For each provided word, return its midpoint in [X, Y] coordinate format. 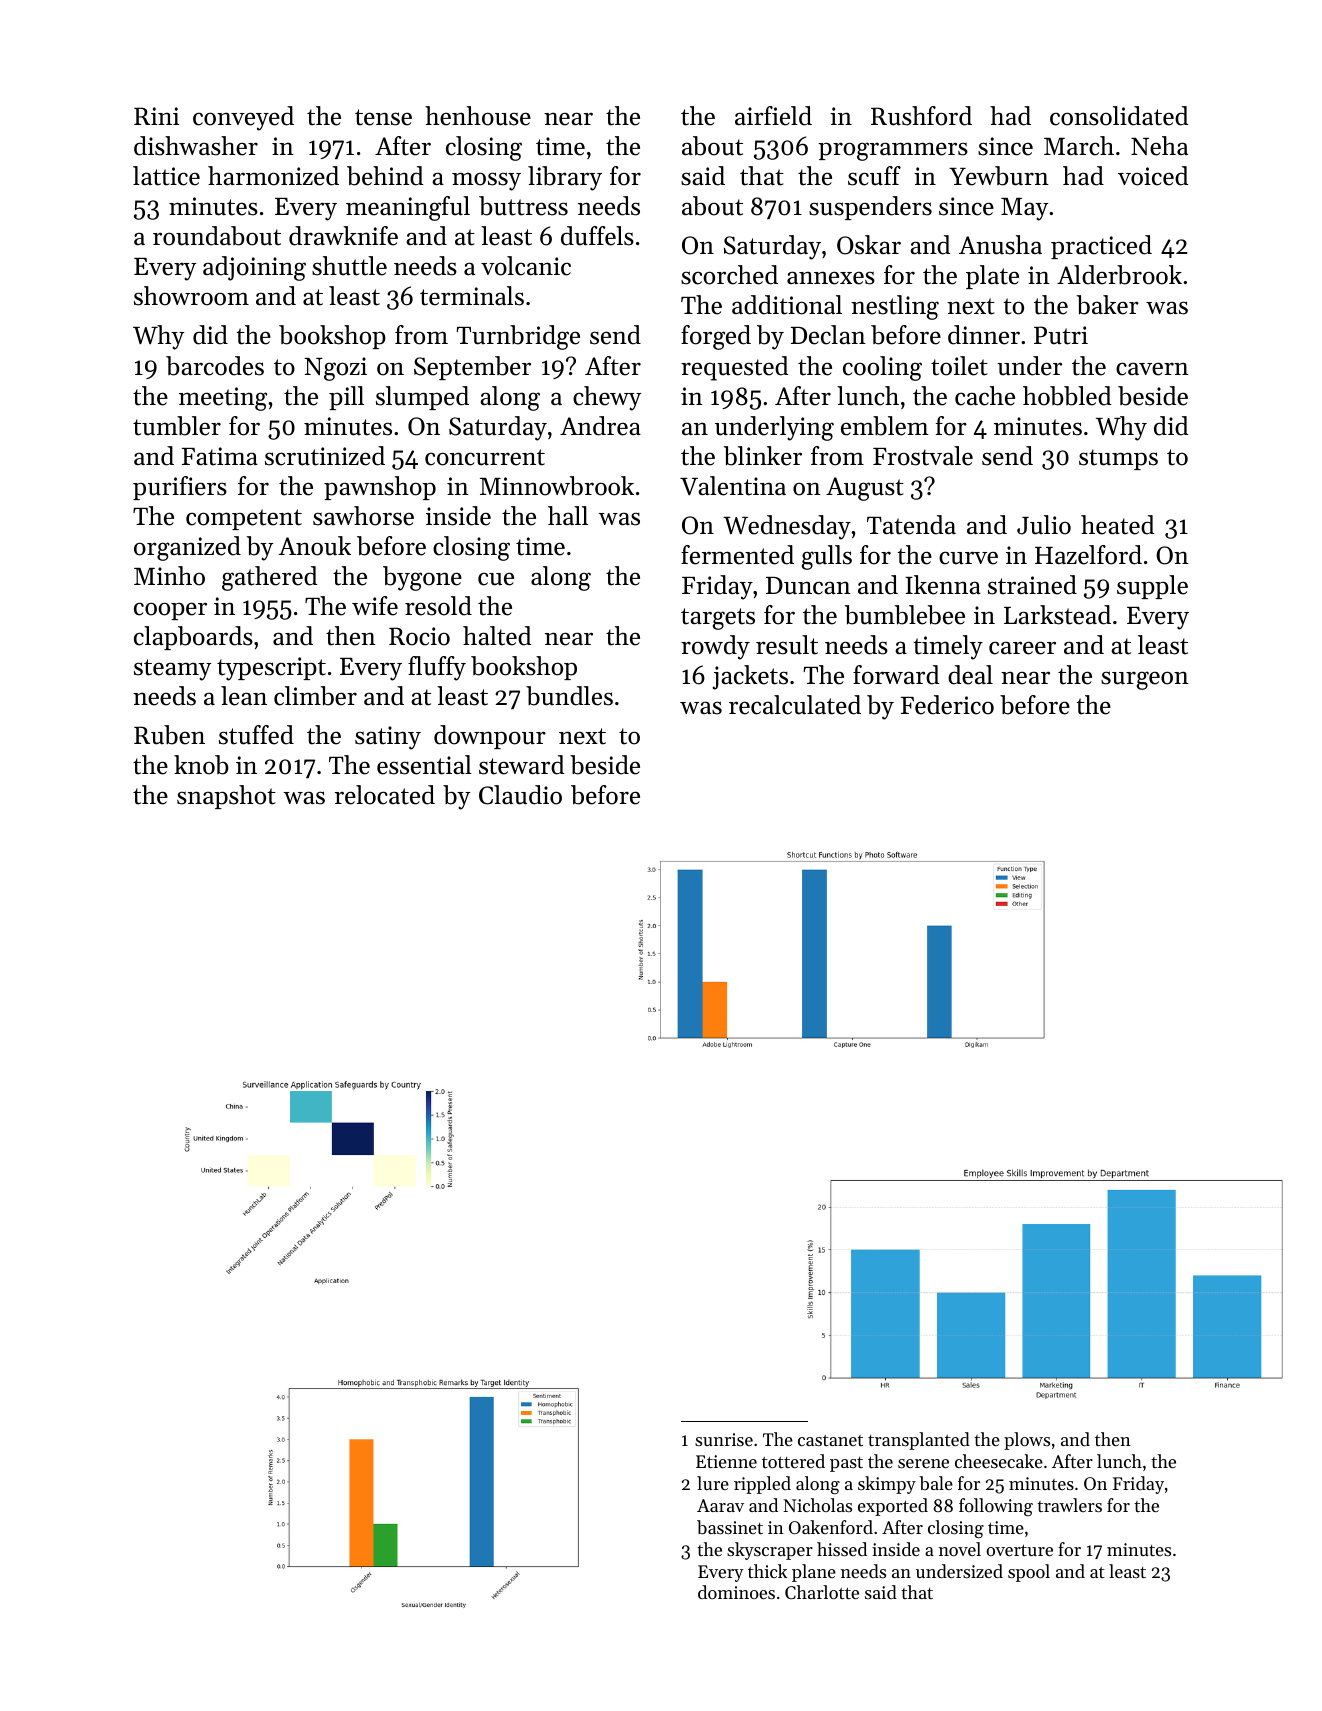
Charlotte [822, 1592]
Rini [156, 116]
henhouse [478, 116]
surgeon [1145, 680]
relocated [385, 795]
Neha [1159, 146]
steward [521, 765]
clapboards [193, 638]
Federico [947, 705]
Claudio [520, 795]
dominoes [736, 1592]
